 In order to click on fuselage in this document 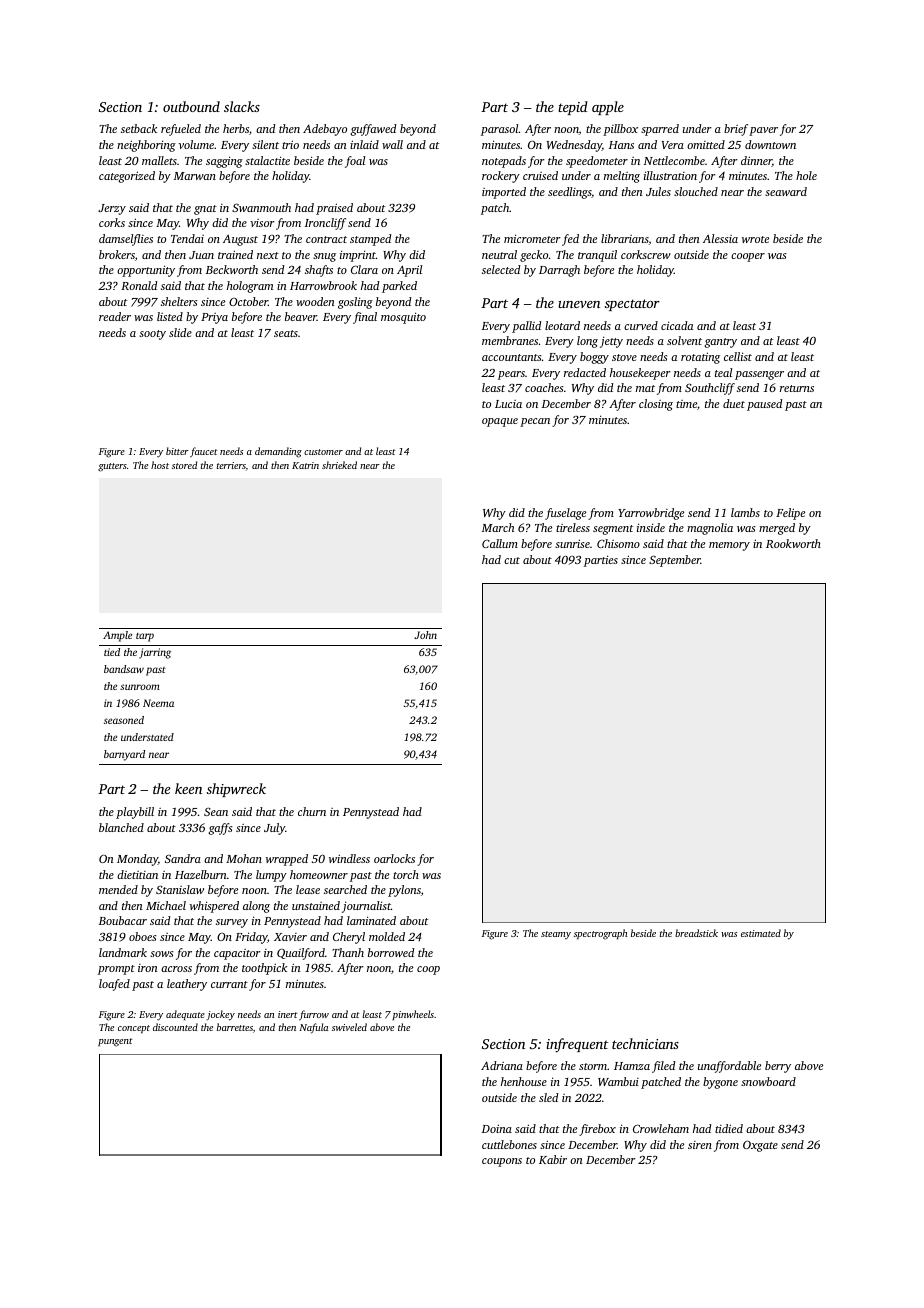, I will do `click(565, 514)`.
